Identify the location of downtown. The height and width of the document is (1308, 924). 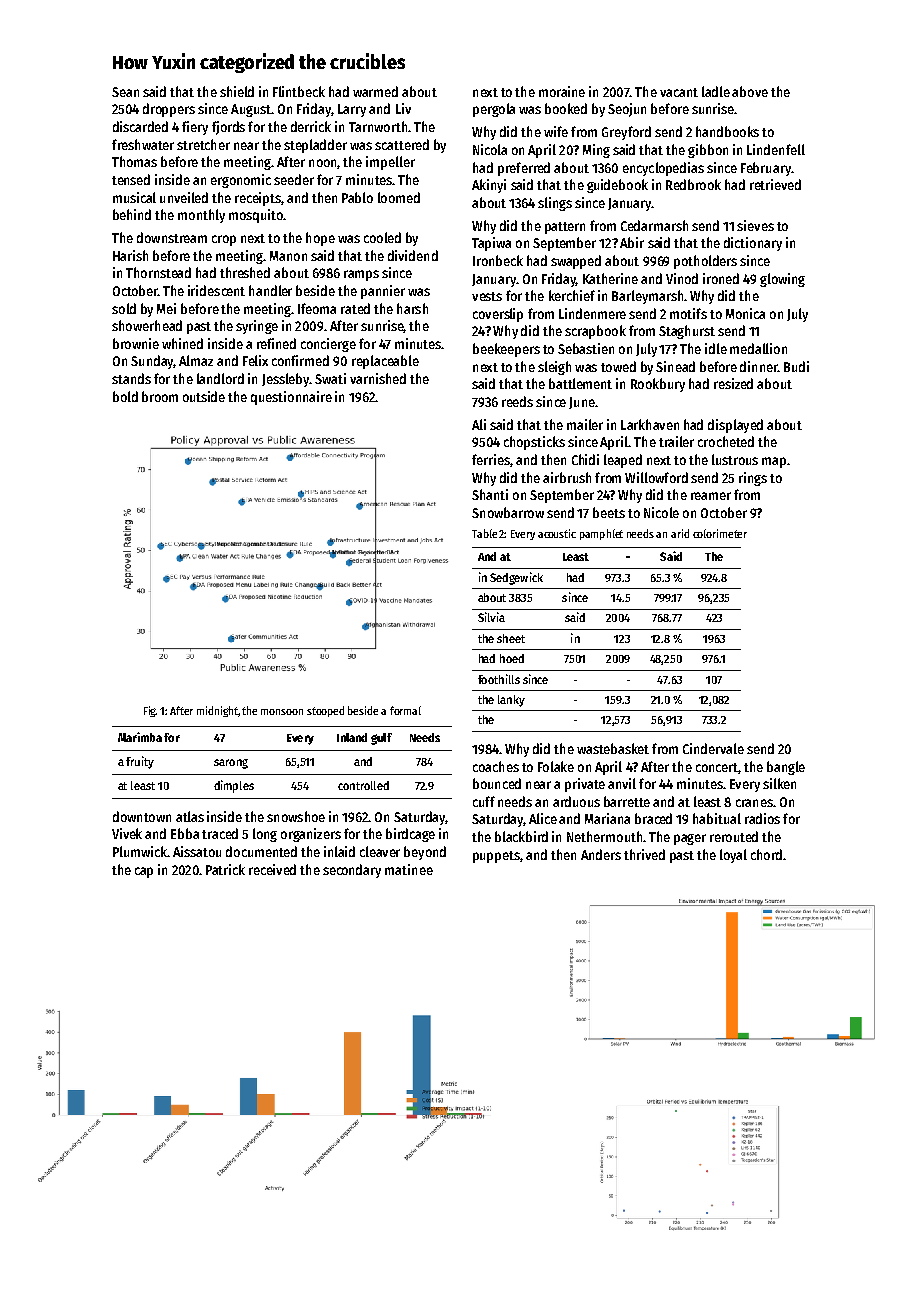
(142, 816).
